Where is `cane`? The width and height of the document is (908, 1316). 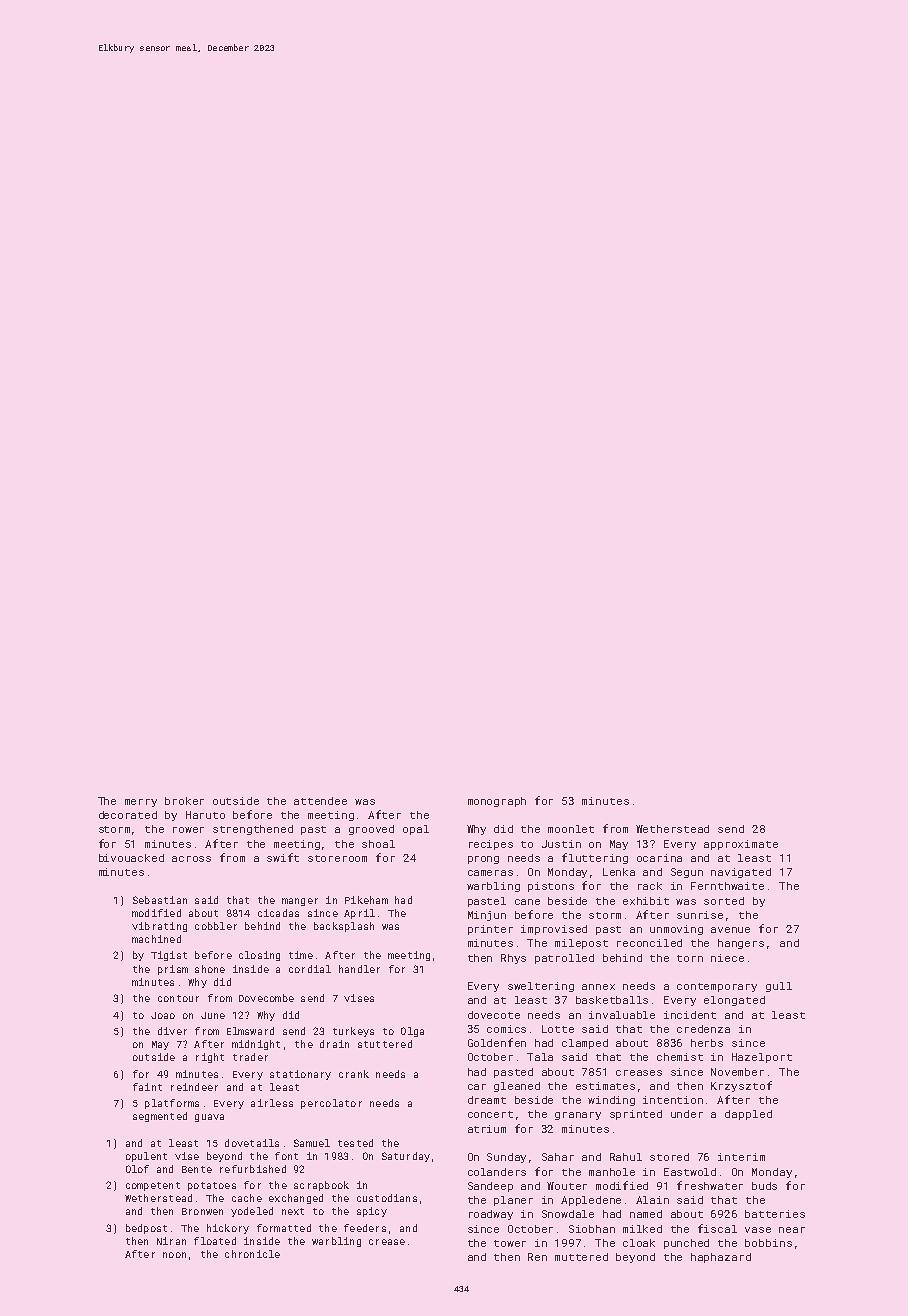
cane is located at coordinates (527, 902).
